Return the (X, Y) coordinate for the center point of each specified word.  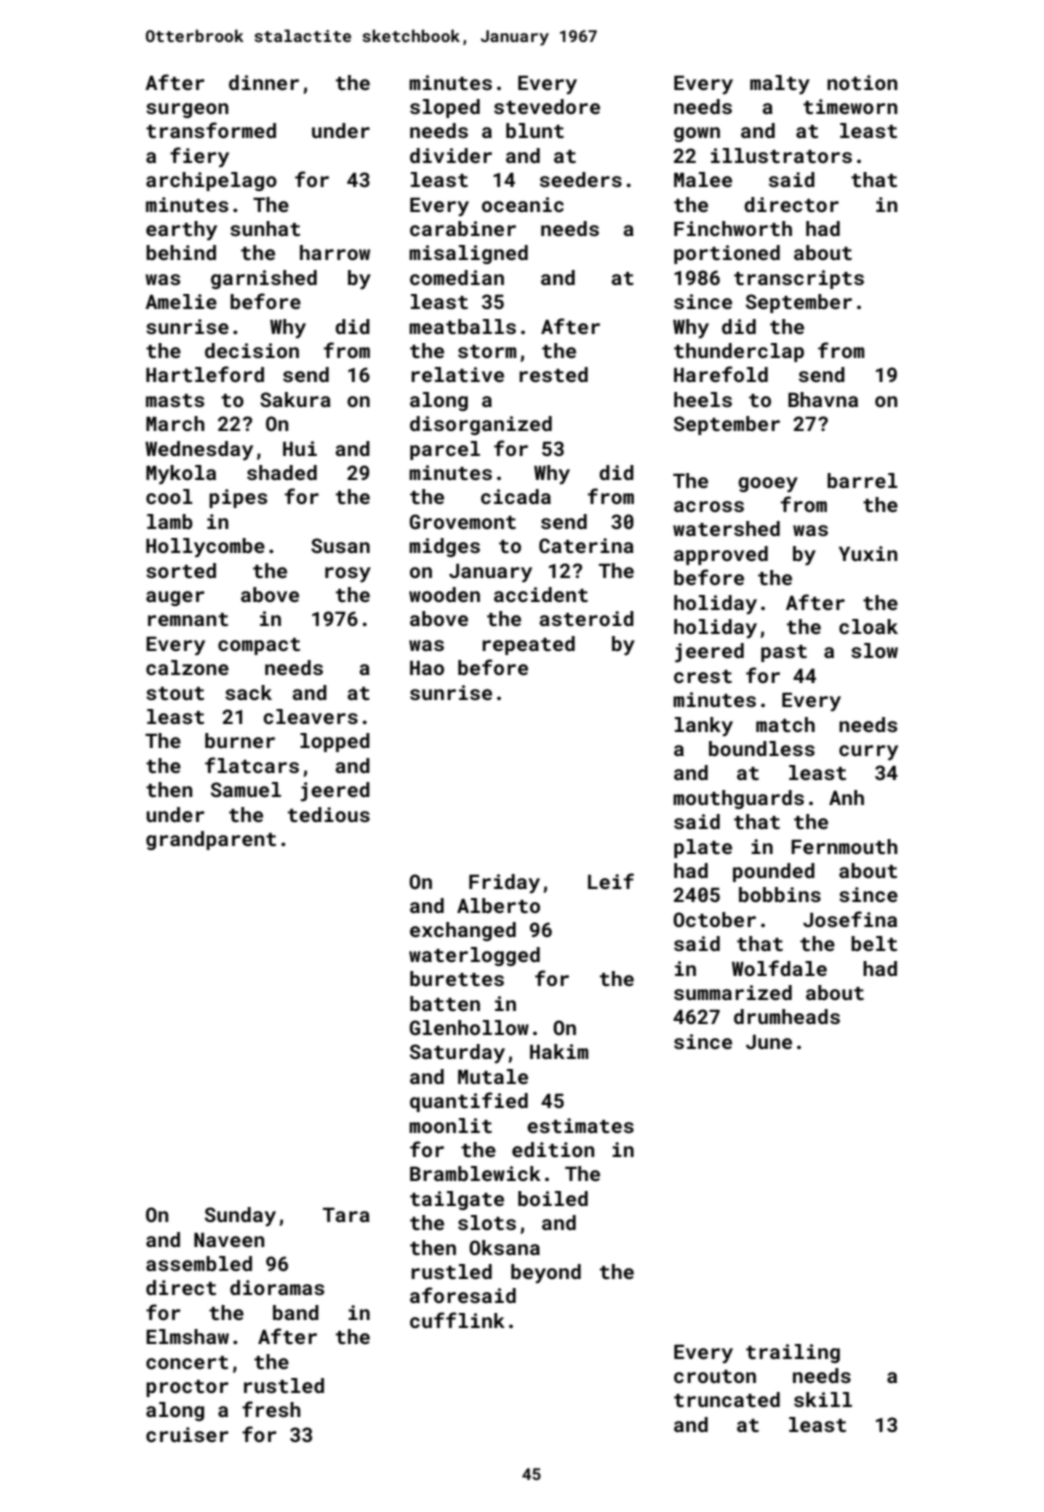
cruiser (187, 1434)
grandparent (211, 840)
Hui (300, 448)
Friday (504, 883)
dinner (264, 82)
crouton (715, 1376)
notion (862, 82)
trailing (793, 1353)
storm (487, 351)
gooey (768, 485)
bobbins (780, 894)
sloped (445, 108)
